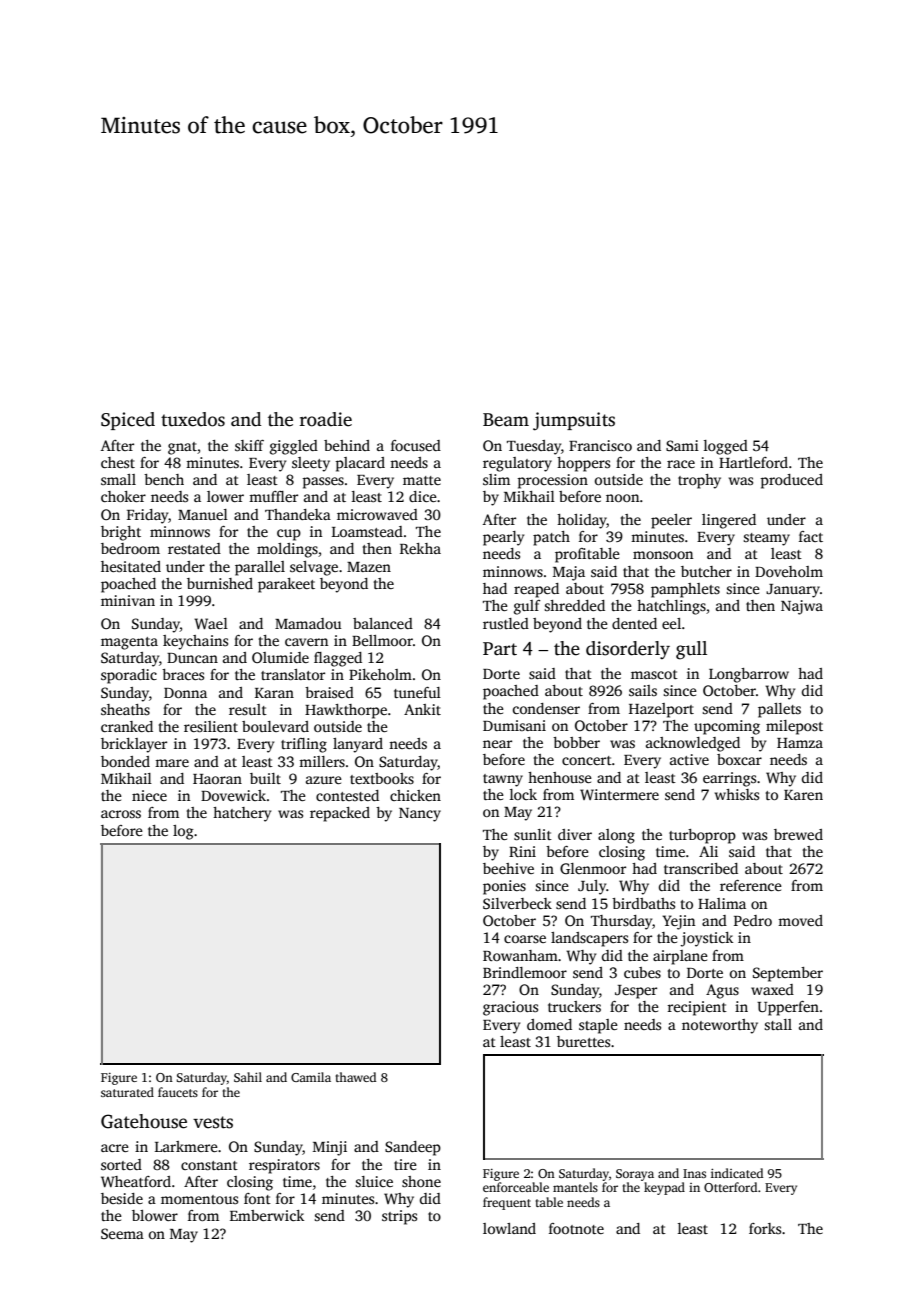  What do you see at coordinates (726, 447) in the page?
I see `logged` at bounding box center [726, 447].
